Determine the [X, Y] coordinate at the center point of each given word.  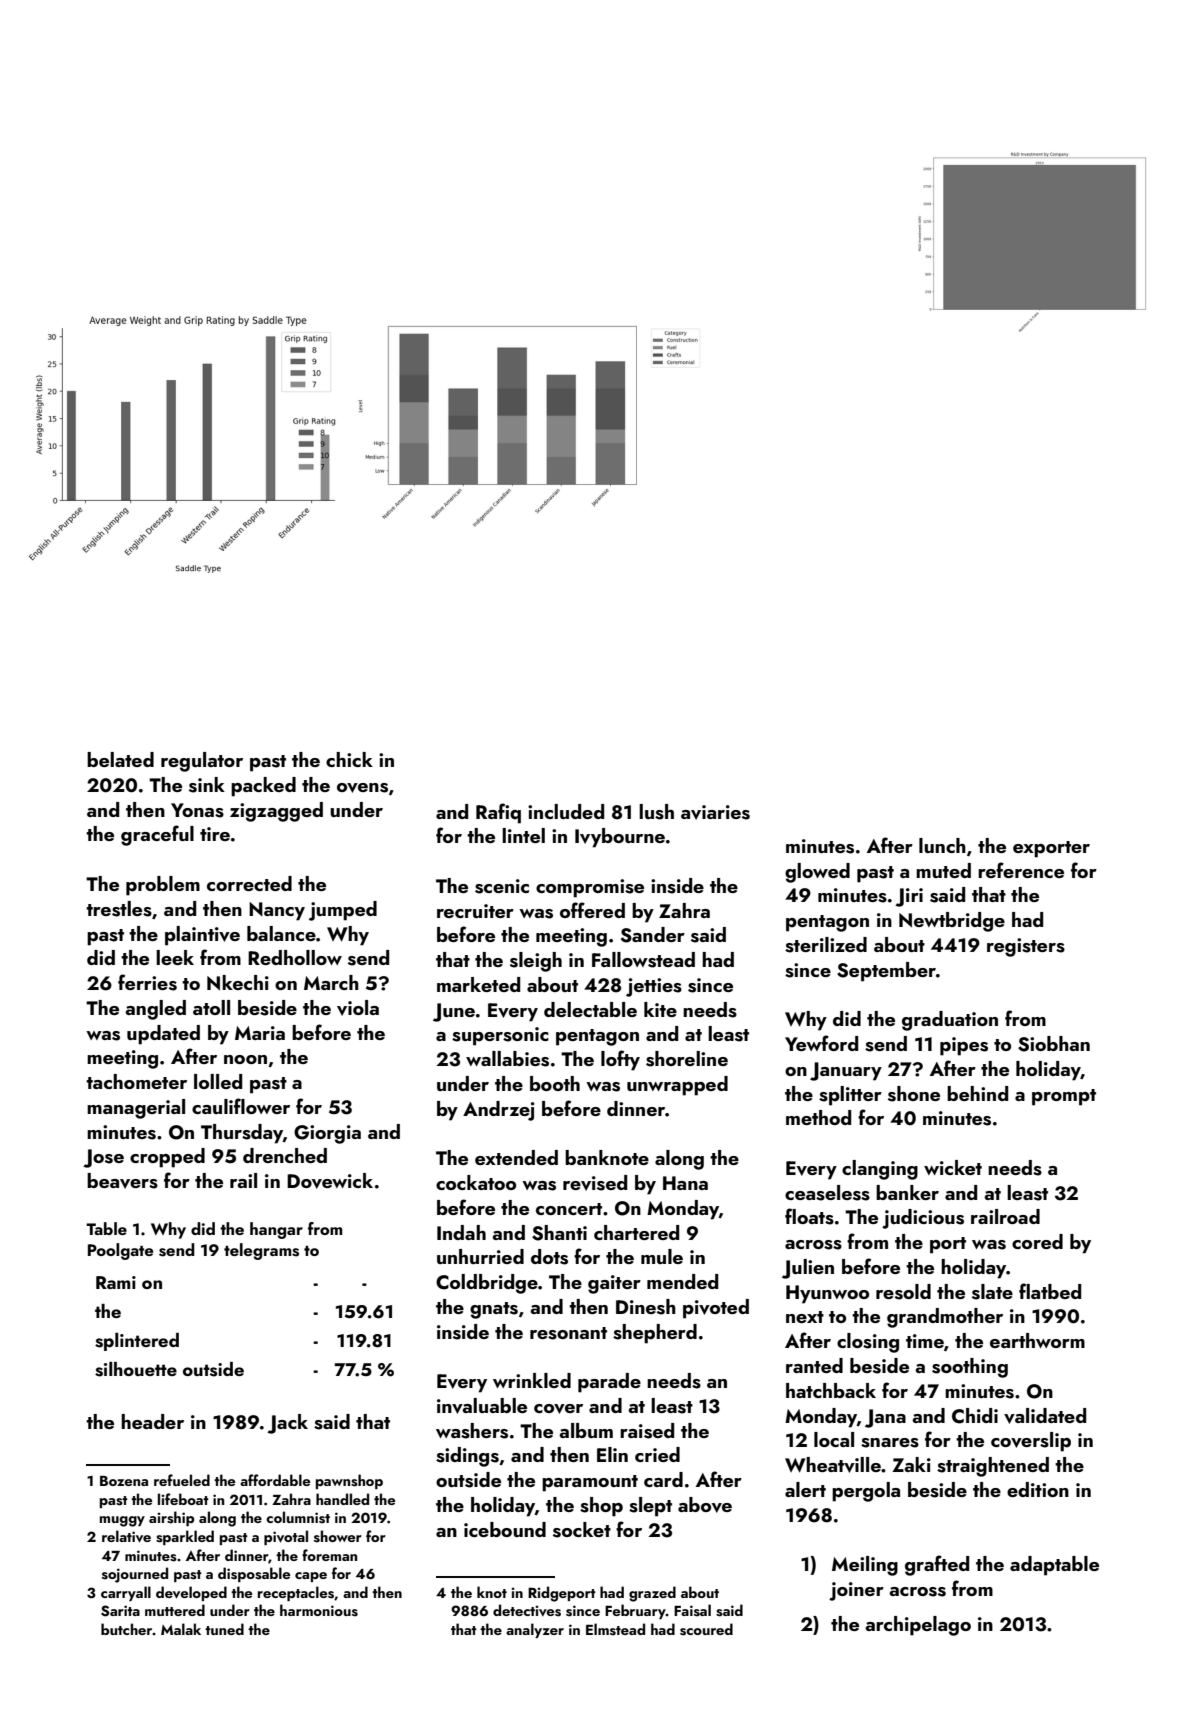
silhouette [136, 1369]
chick [349, 759]
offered [592, 910]
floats [809, 1216]
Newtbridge [952, 922]
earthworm [1037, 1340]
